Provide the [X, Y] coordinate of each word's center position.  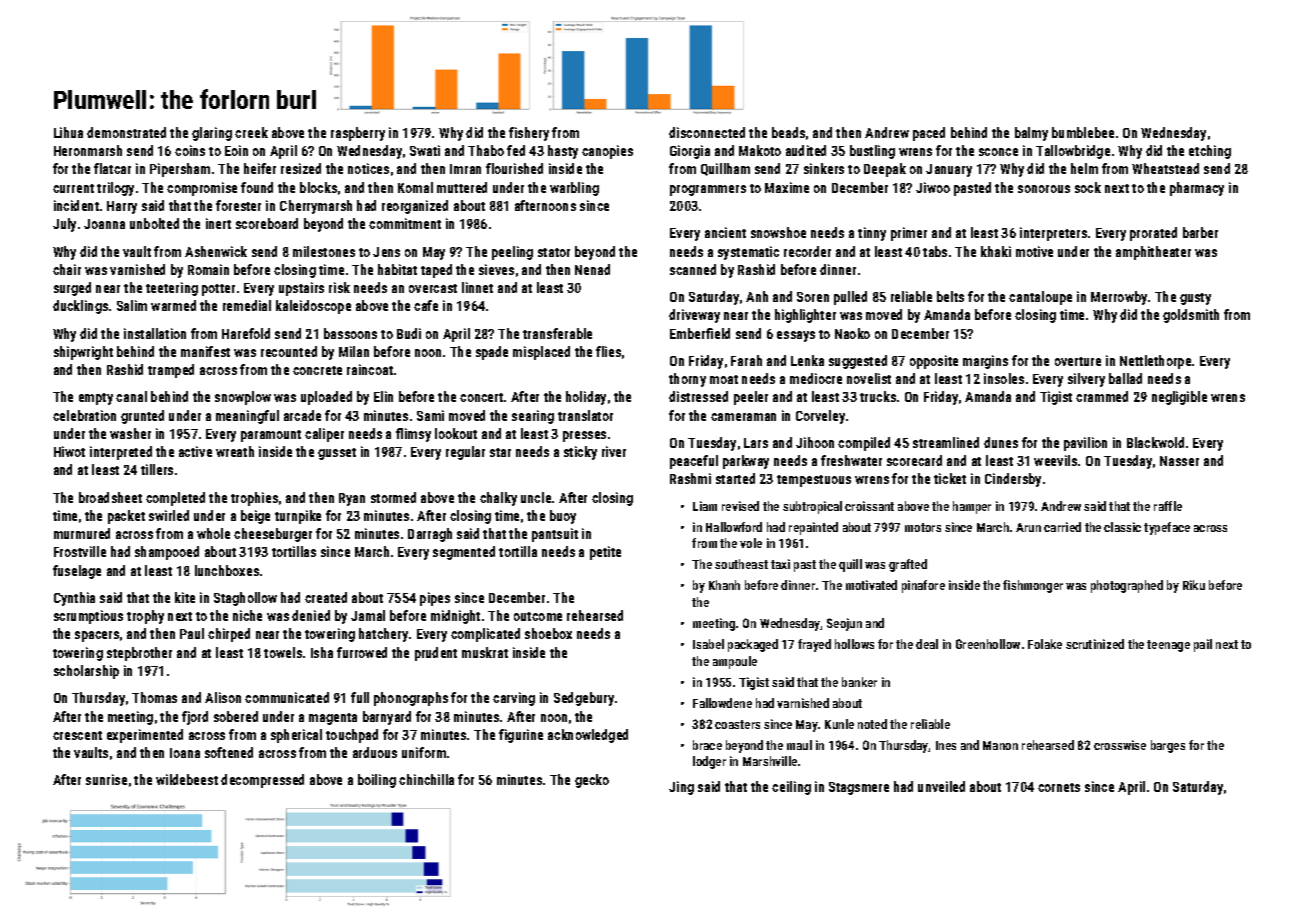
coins [190, 150]
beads [788, 132]
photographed [1127, 586]
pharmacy [1197, 189]
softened [229, 752]
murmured [82, 533]
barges [1168, 746]
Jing [681, 788]
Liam [705, 506]
